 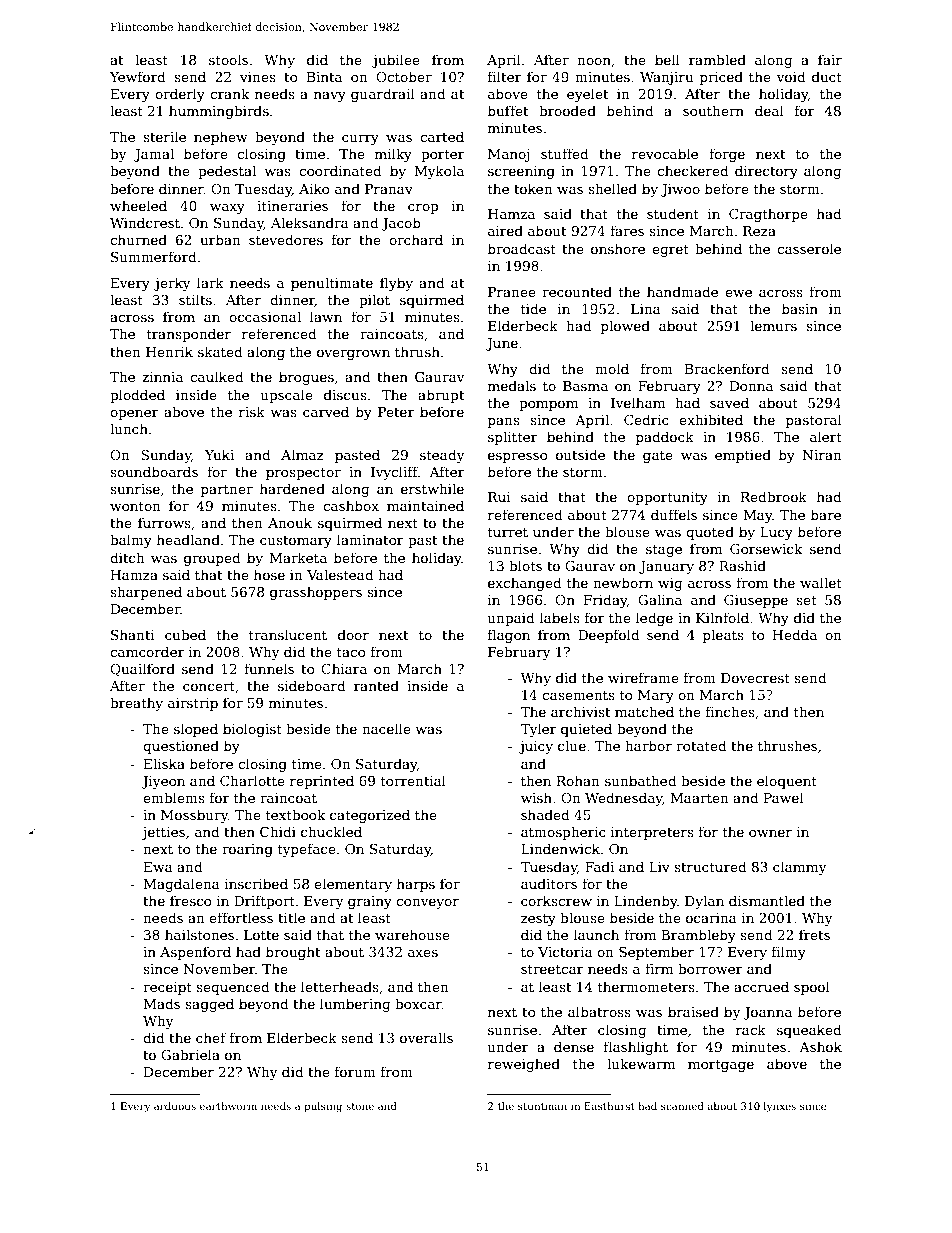 I want to click on Driftport, so click(x=264, y=902).
